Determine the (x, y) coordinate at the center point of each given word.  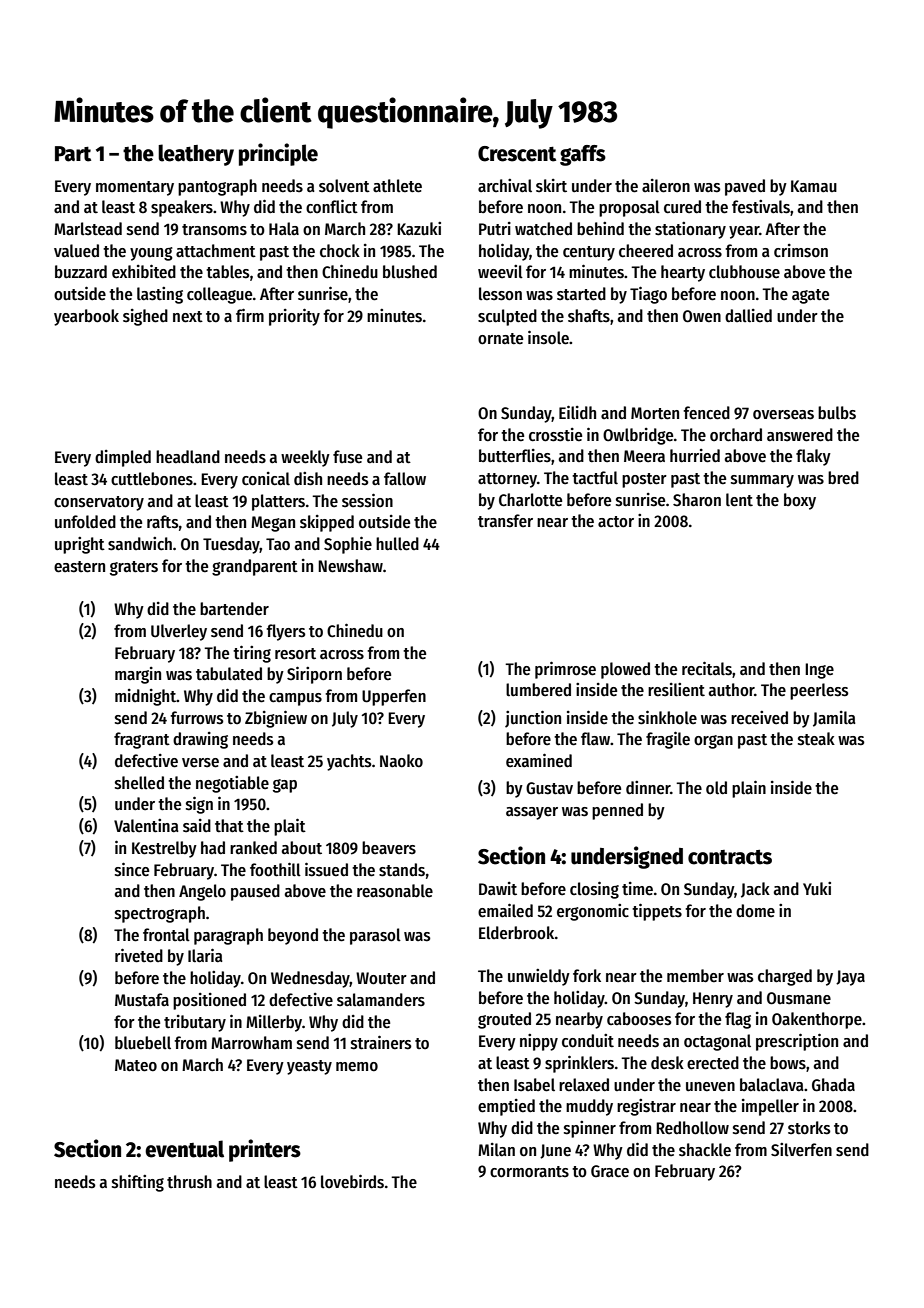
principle (278, 154)
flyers (286, 632)
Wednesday (310, 979)
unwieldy (539, 977)
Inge (819, 671)
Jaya (850, 978)
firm (250, 315)
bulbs (837, 413)
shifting (138, 1183)
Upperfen (394, 697)
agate (810, 296)
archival (505, 186)
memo (357, 1067)
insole (548, 337)
